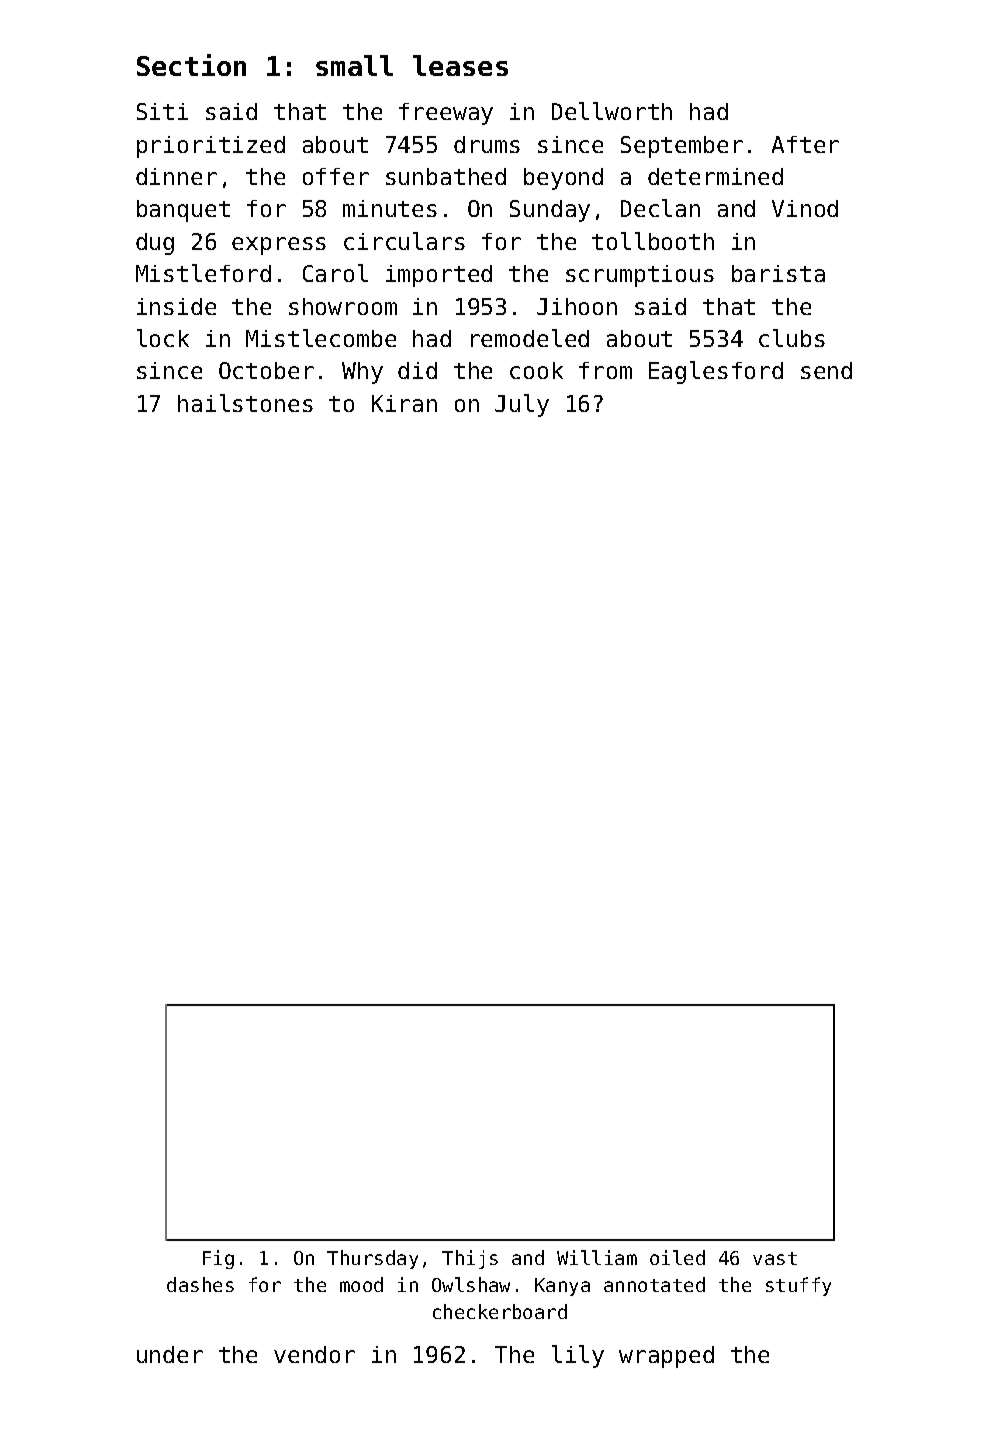 Image resolution: width=1000 pixels, height=1448 pixels. Describe the element at coordinates (200, 1284) in the image. I see `dashes` at that location.
